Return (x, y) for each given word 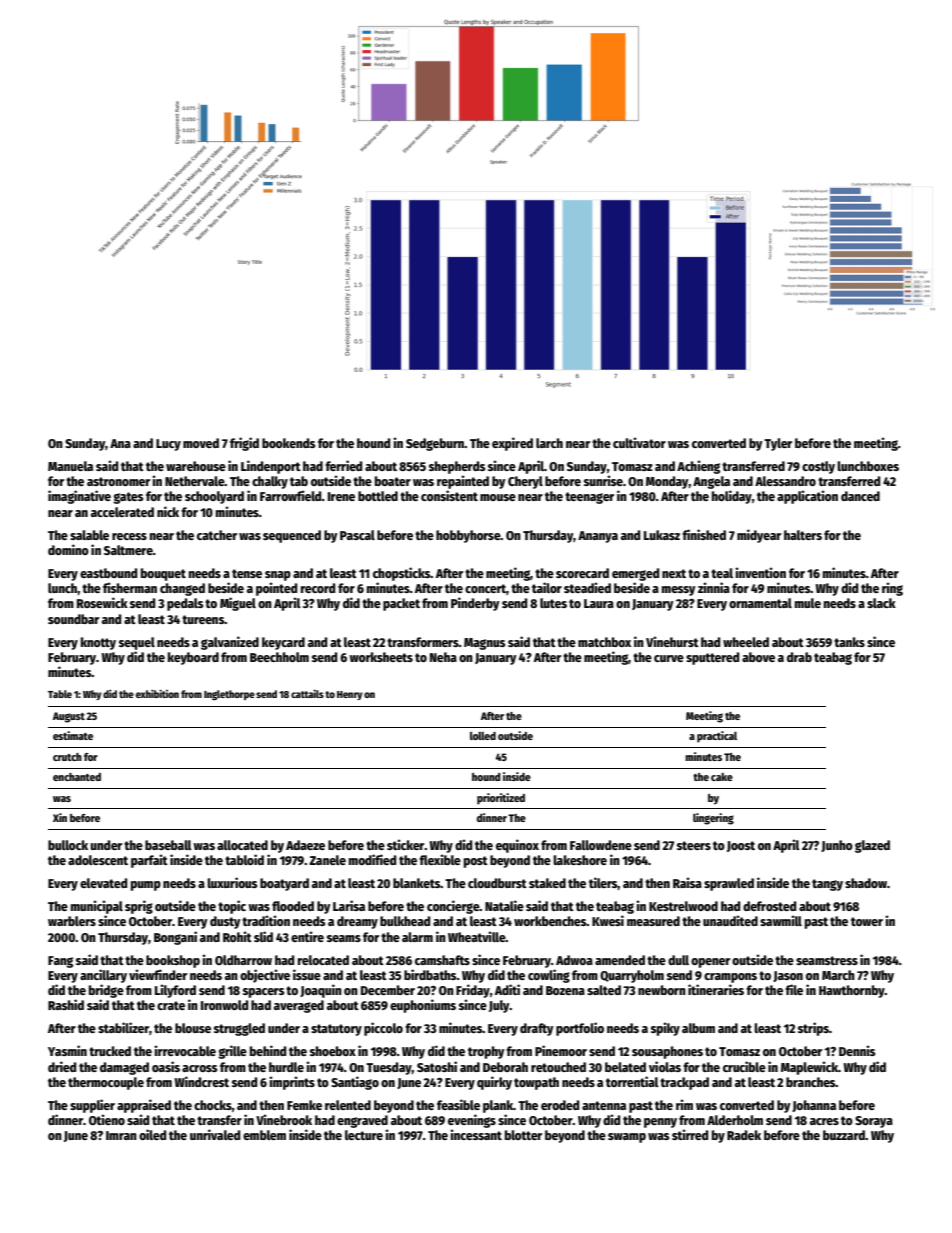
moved (201, 443)
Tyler (778, 444)
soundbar (73, 619)
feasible (458, 1104)
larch (549, 443)
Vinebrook (284, 1119)
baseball (168, 845)
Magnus (484, 644)
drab (799, 657)
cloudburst (497, 883)
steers (694, 845)
